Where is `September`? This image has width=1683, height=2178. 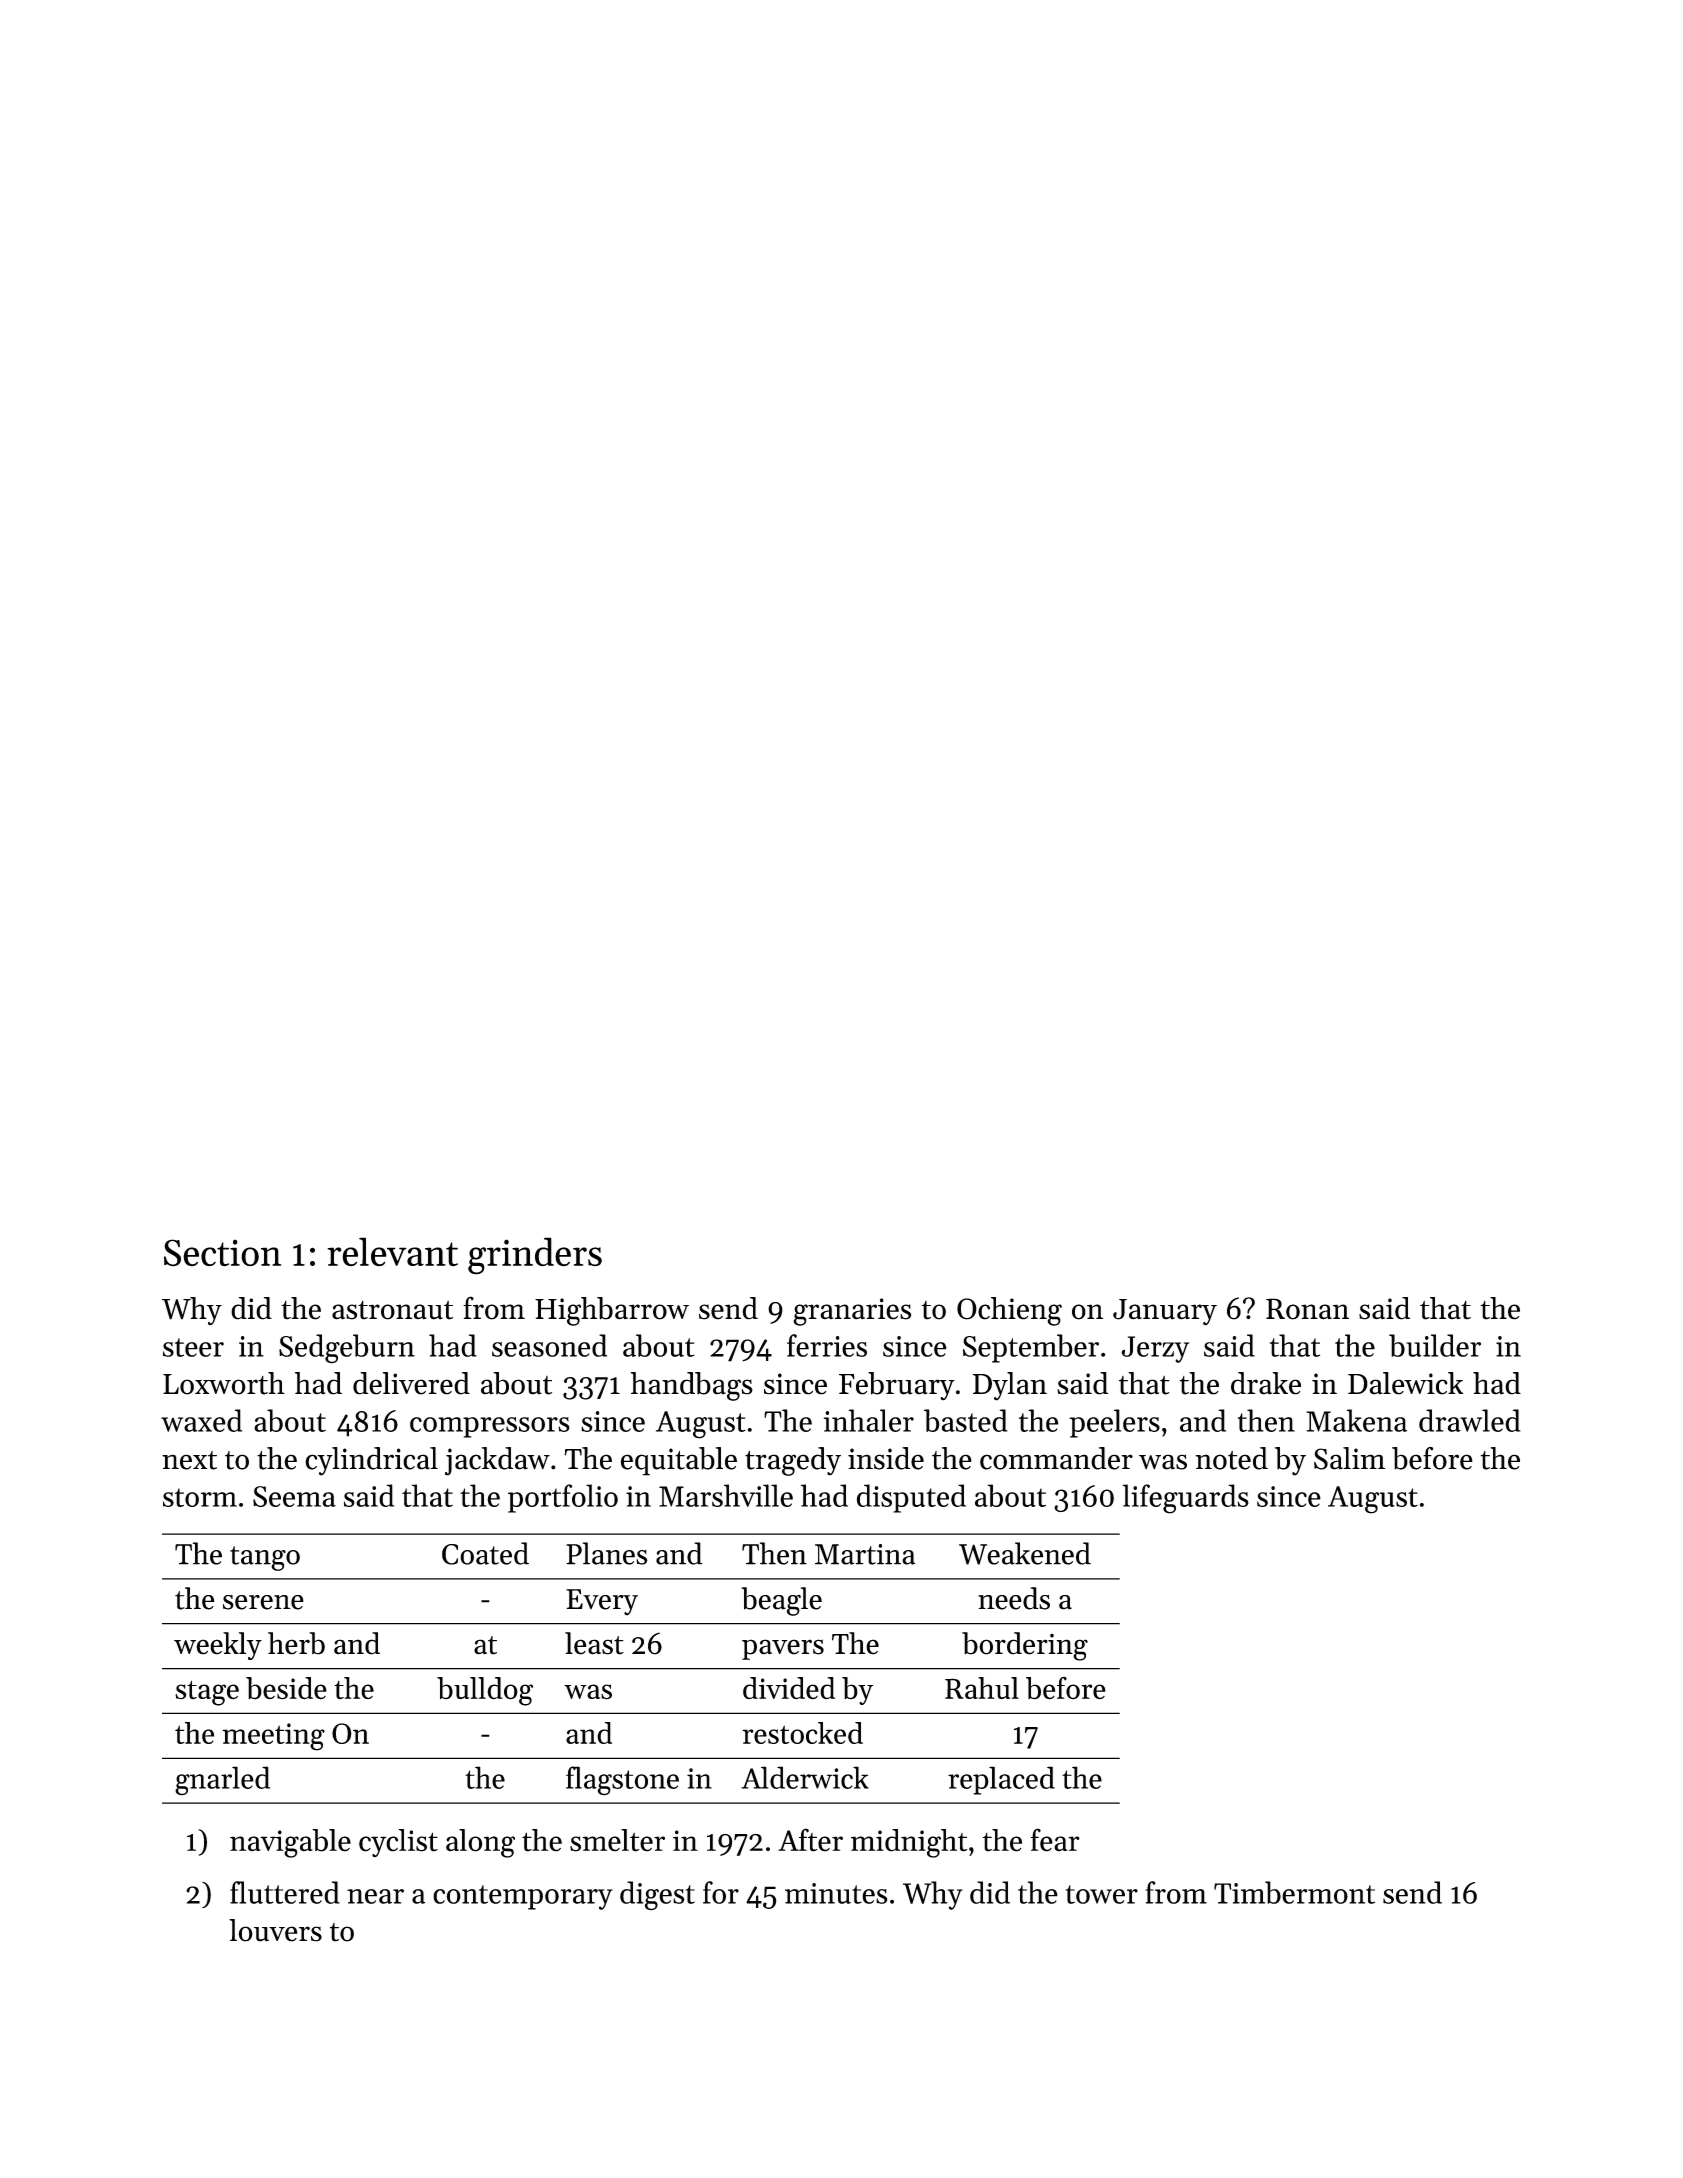
September is located at coordinates (1031, 1348).
